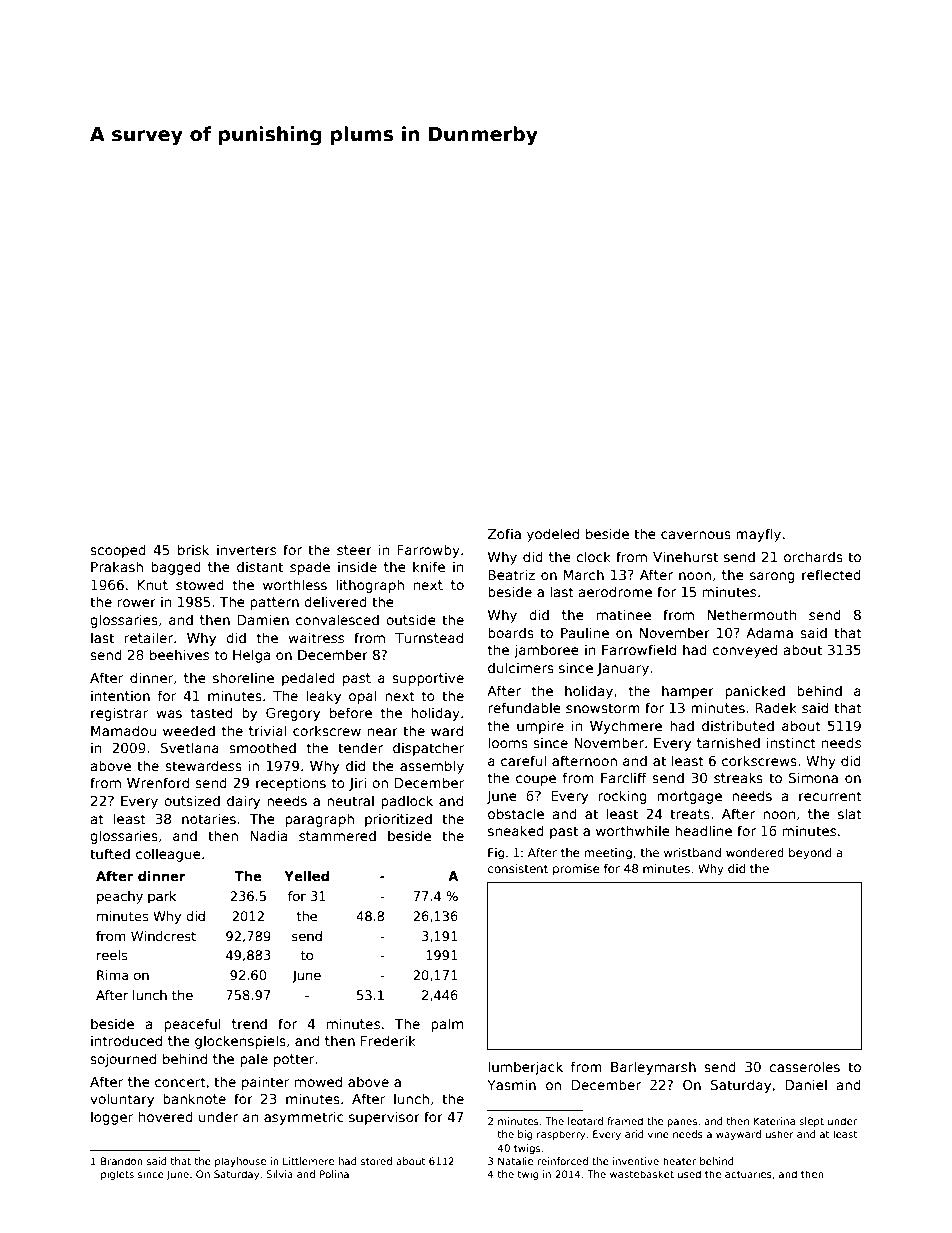 Image resolution: width=952 pixels, height=1233 pixels. What do you see at coordinates (804, 1066) in the page?
I see `casseroles` at bounding box center [804, 1066].
